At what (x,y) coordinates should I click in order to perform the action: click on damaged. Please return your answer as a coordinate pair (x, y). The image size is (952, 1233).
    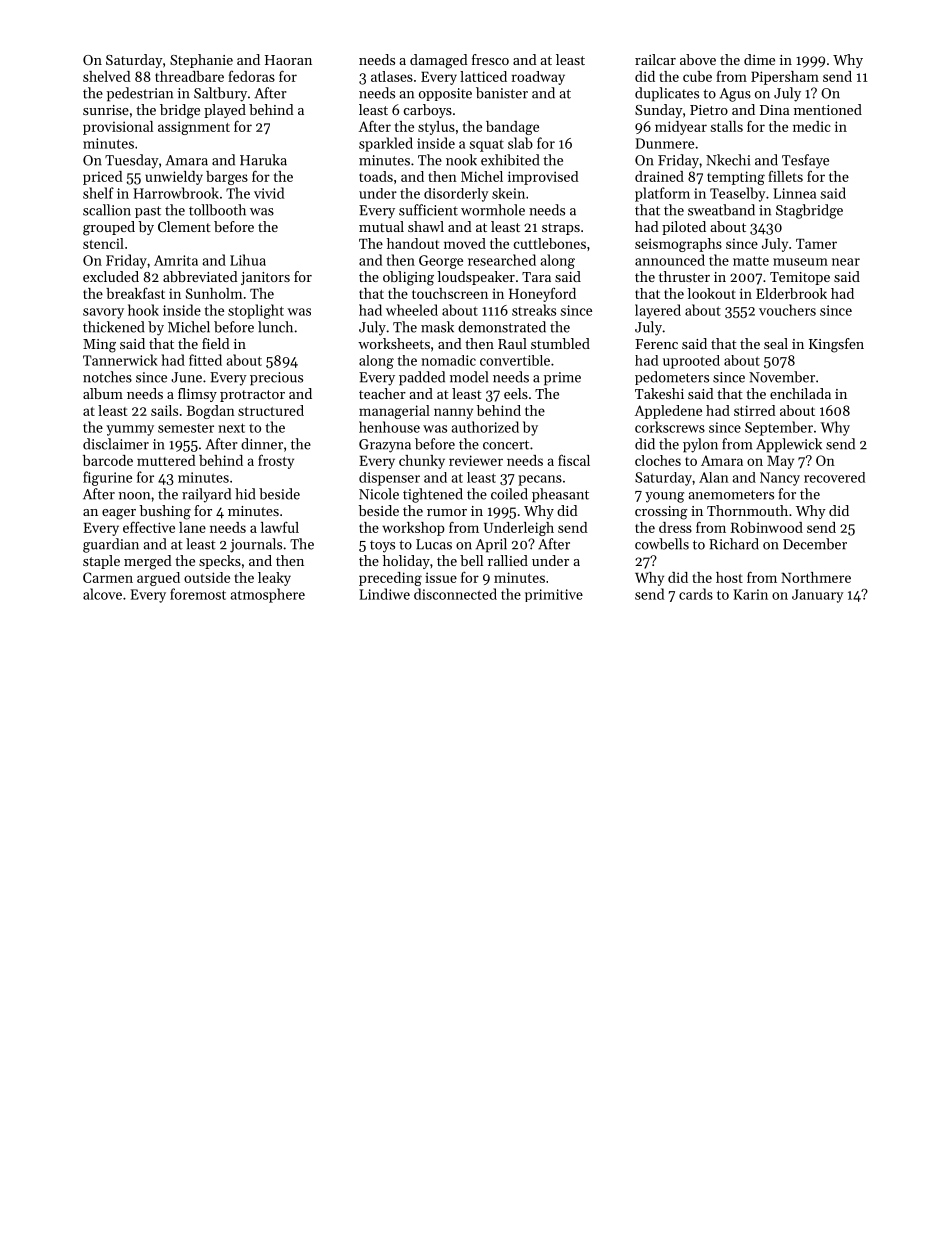
    Looking at the image, I should click on (439, 61).
